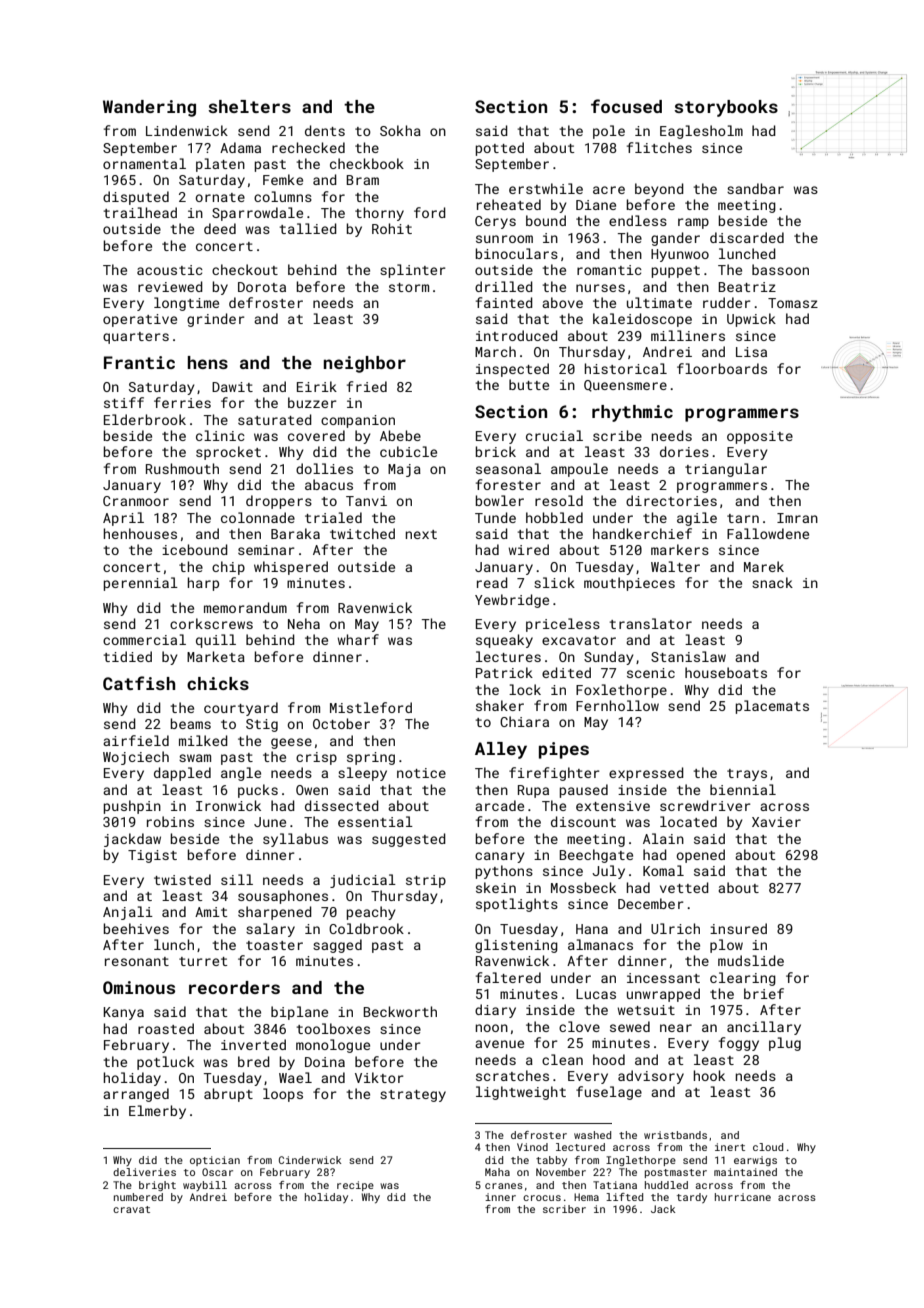  I want to click on crocus, so click(542, 1198).
